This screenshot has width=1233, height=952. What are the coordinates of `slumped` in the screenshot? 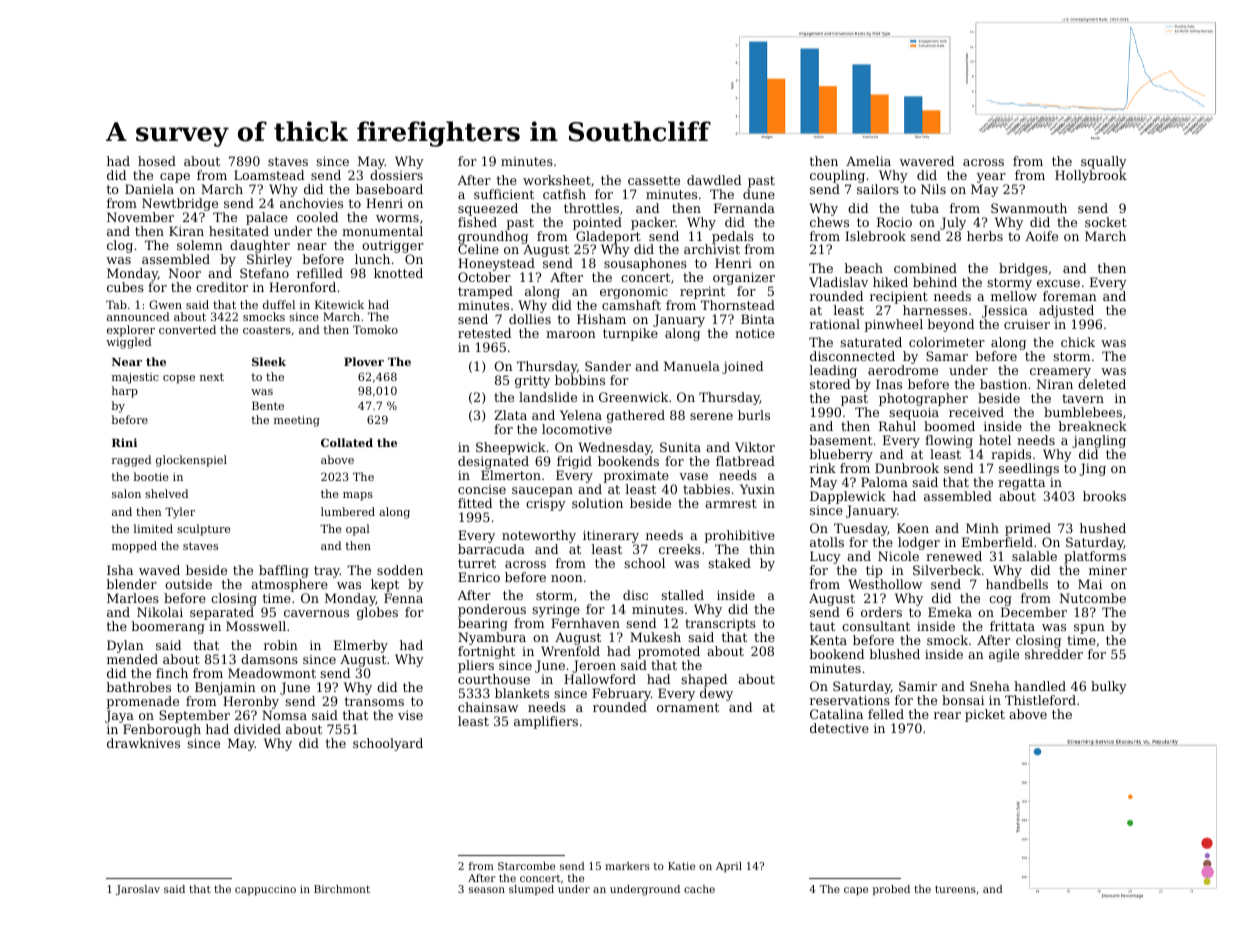 It's located at (531, 890).
